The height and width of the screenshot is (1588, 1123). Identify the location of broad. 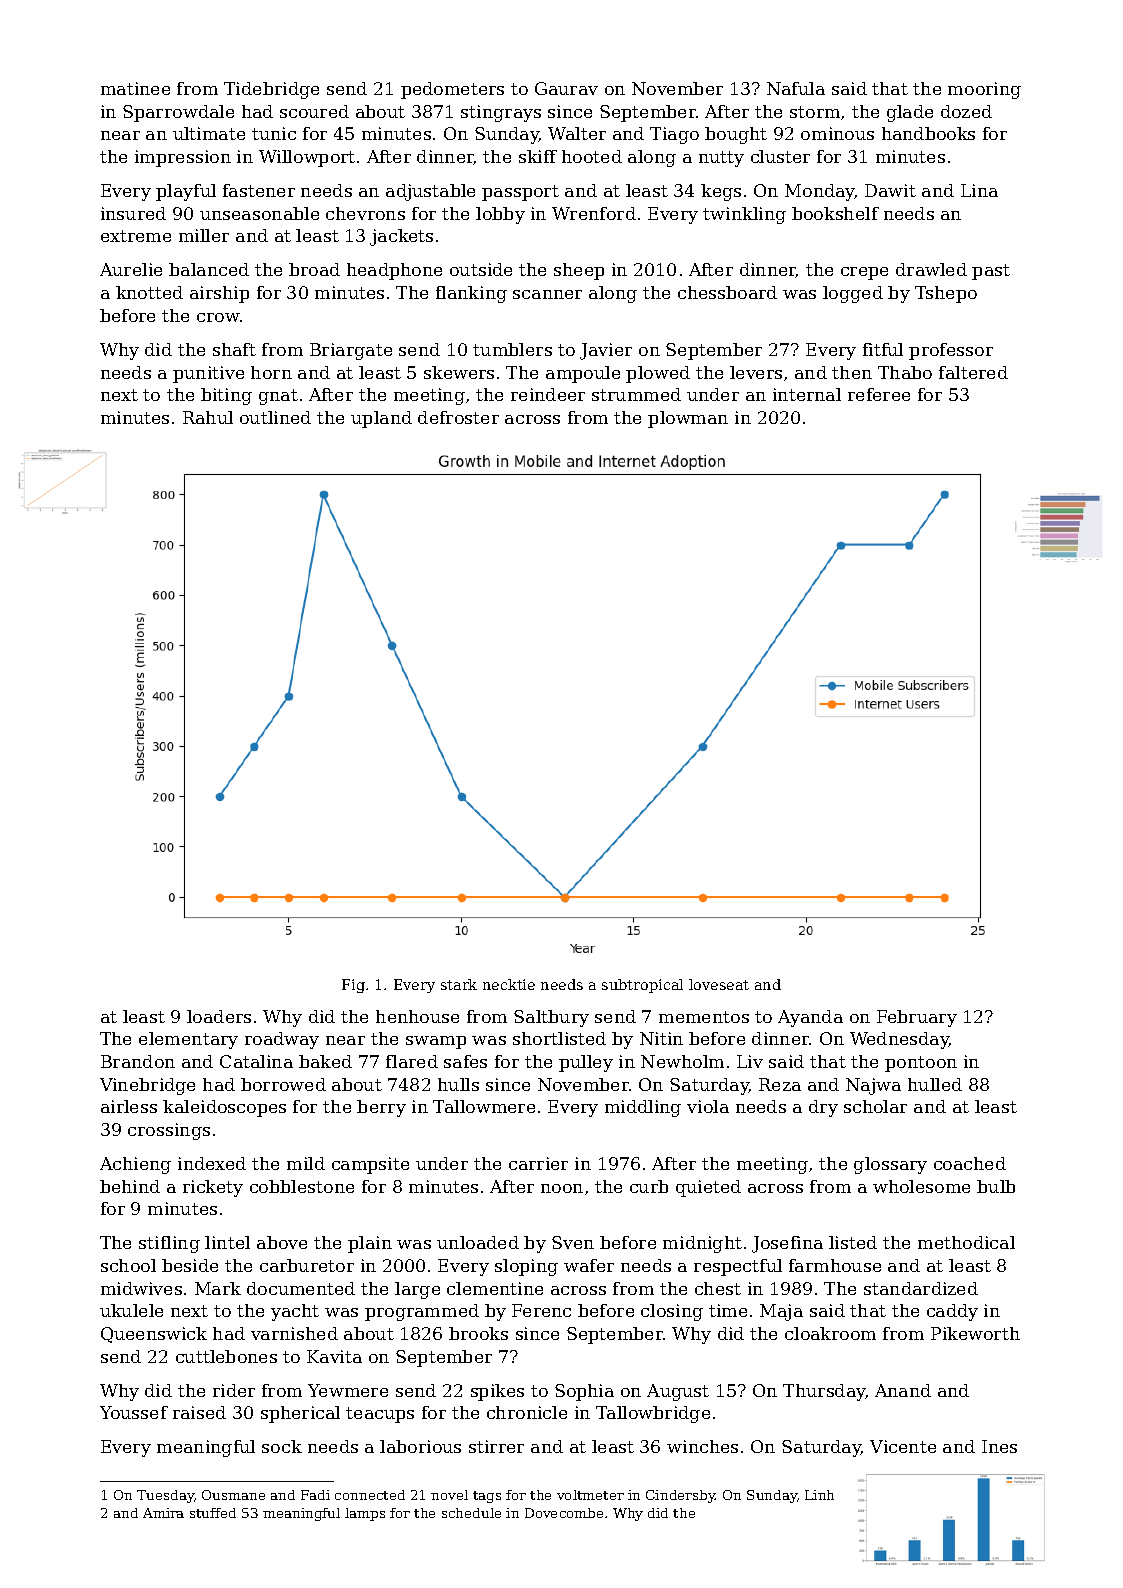
(314, 269).
